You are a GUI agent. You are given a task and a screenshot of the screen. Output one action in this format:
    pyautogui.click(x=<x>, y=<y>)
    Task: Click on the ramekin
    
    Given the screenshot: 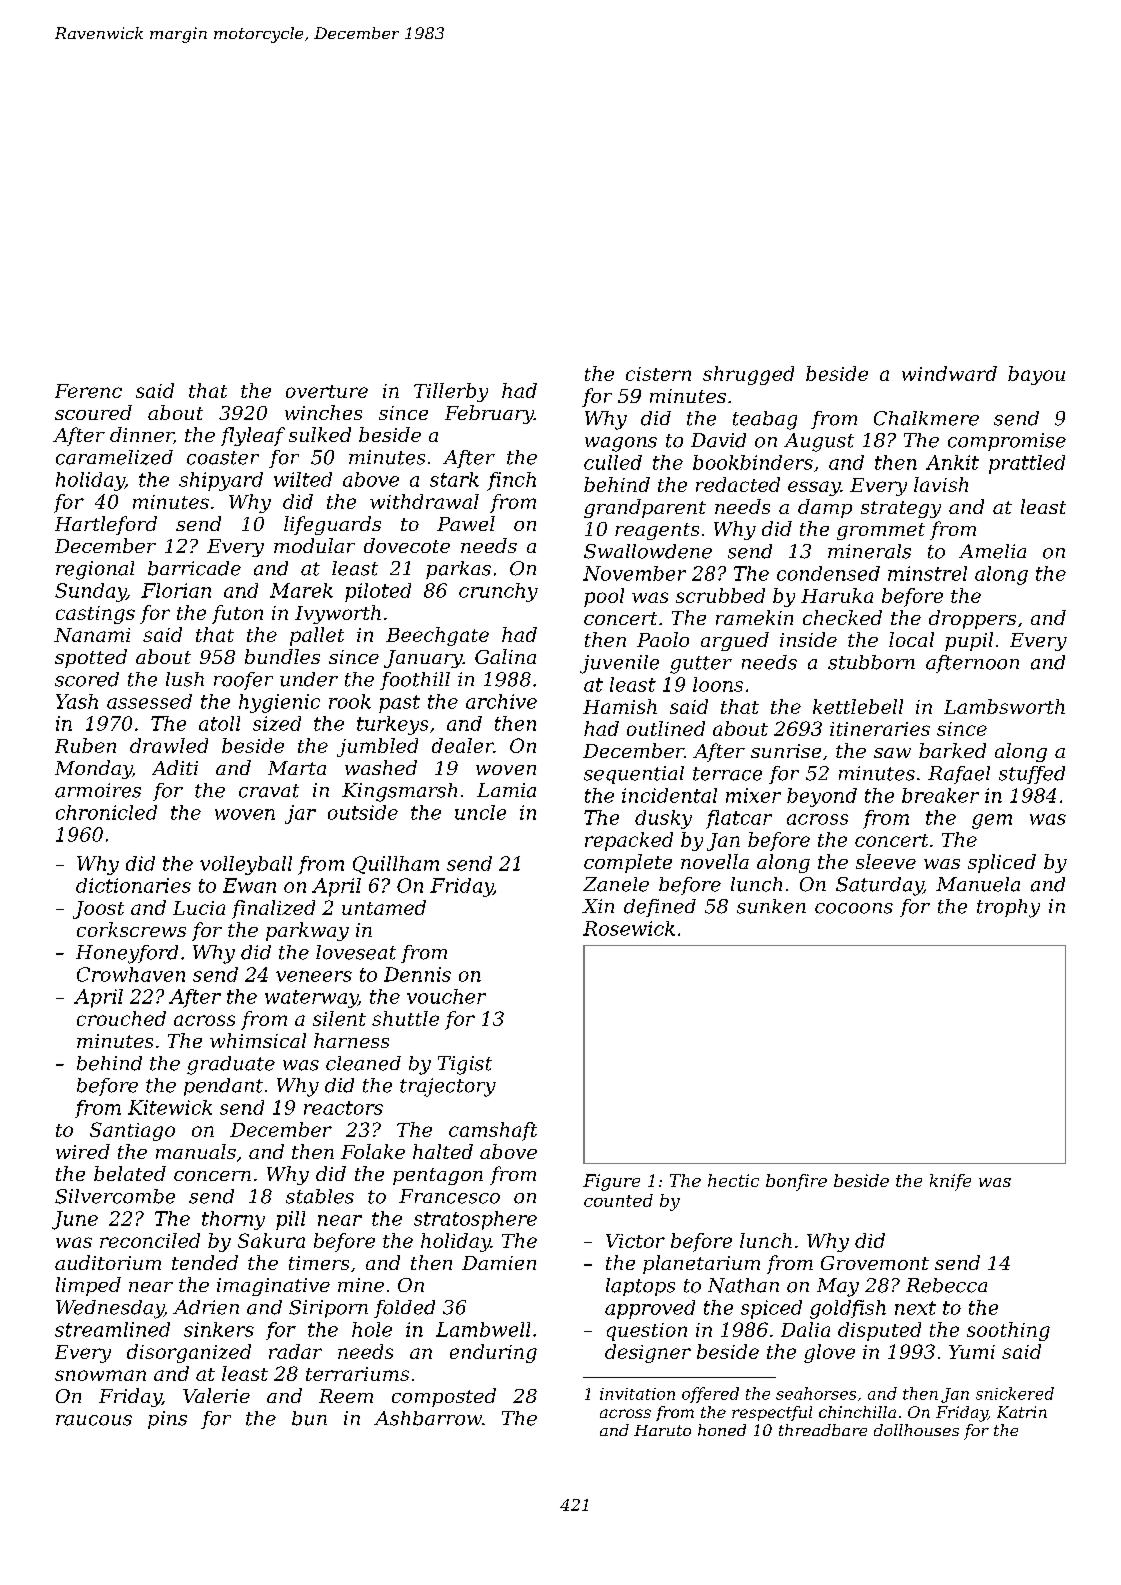 What is the action you would take?
    pyautogui.click(x=754, y=617)
